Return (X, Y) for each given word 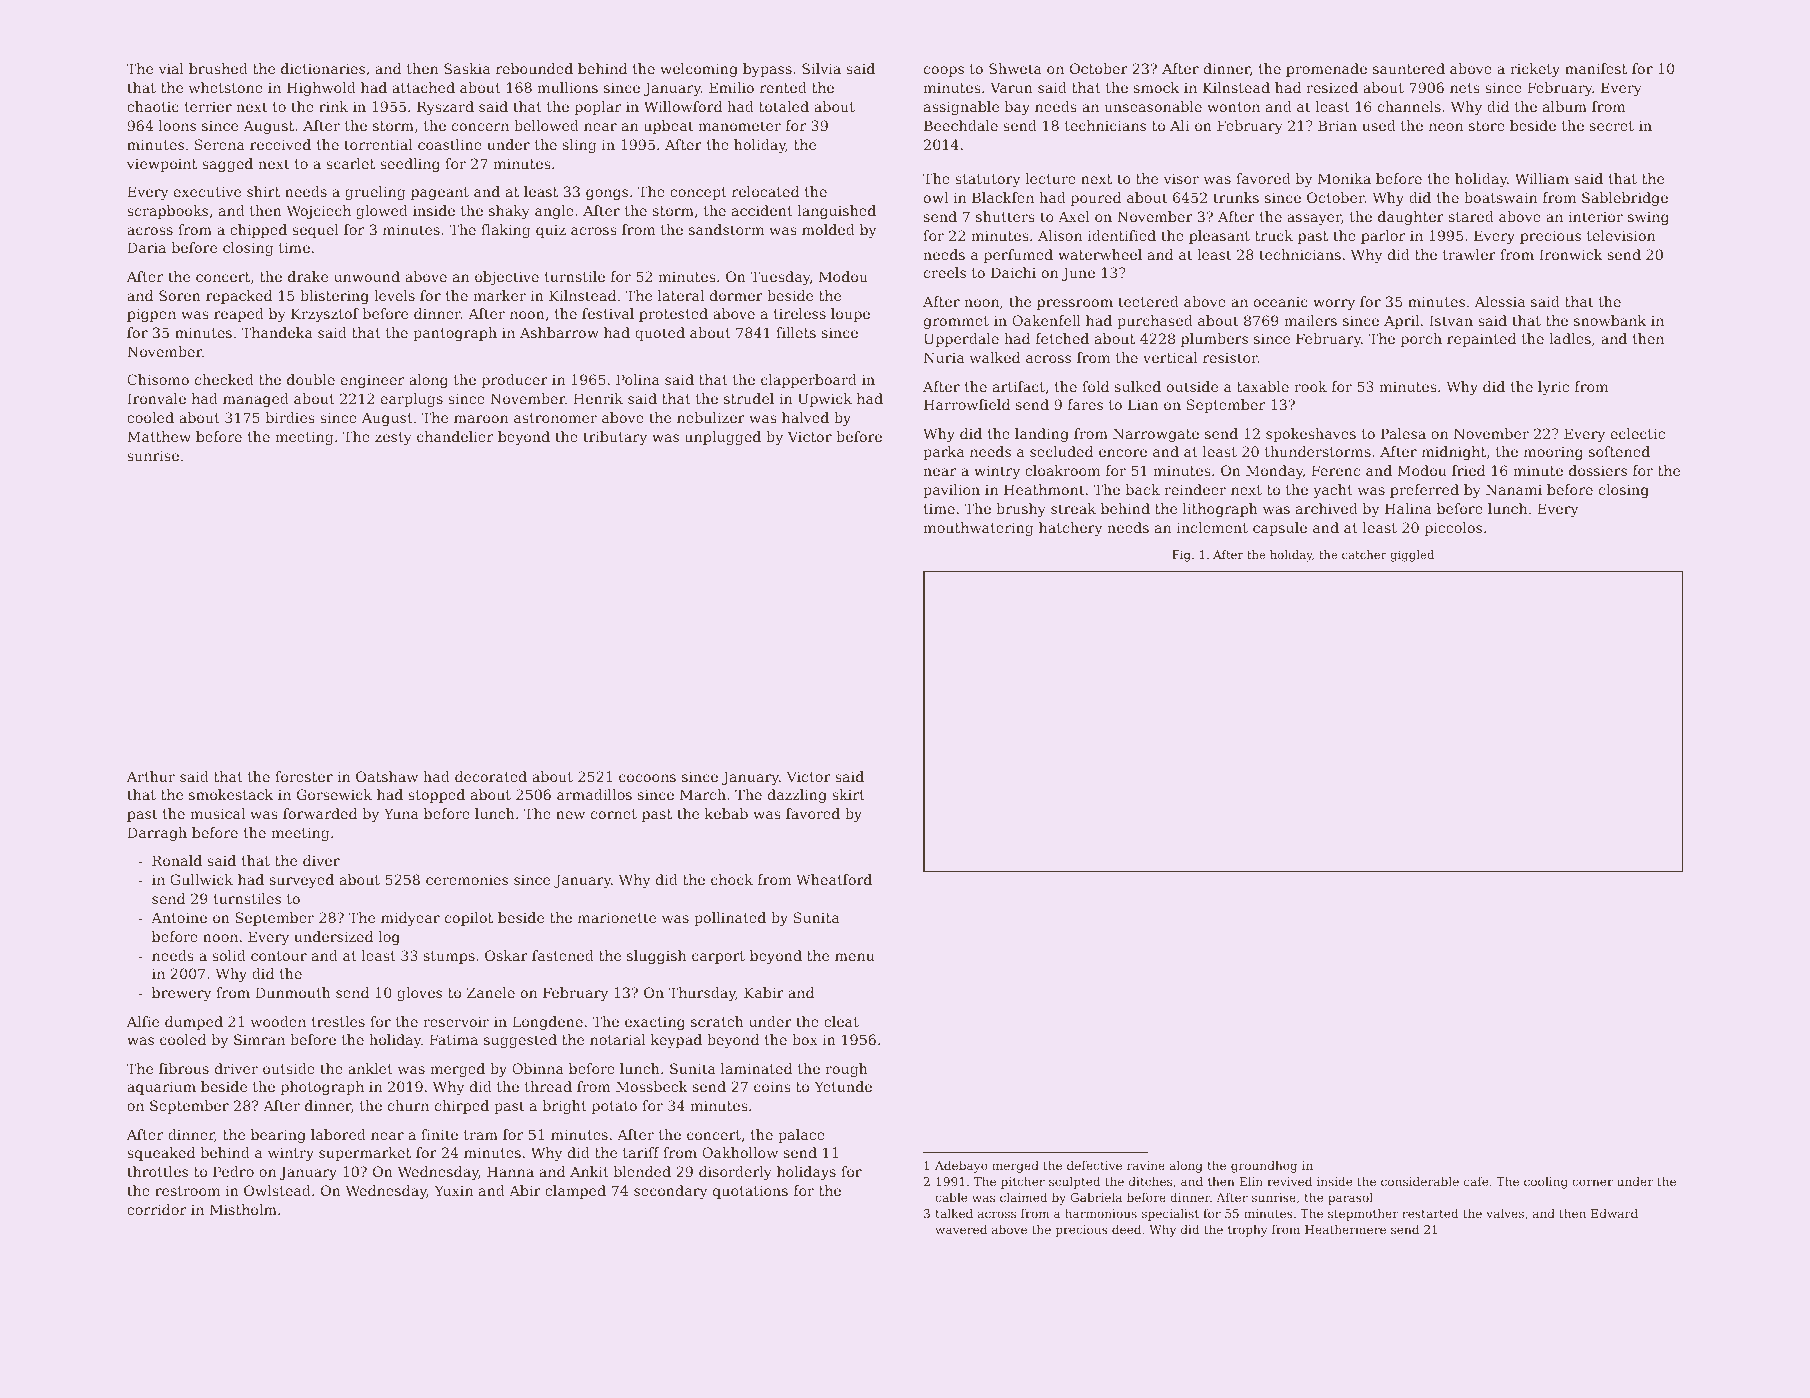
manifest (1596, 68)
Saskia (467, 68)
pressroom (1075, 304)
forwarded (320, 813)
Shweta (1015, 68)
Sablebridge (1625, 199)
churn (408, 1105)
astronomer (555, 418)
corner (1592, 1182)
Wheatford (834, 879)
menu (855, 957)
